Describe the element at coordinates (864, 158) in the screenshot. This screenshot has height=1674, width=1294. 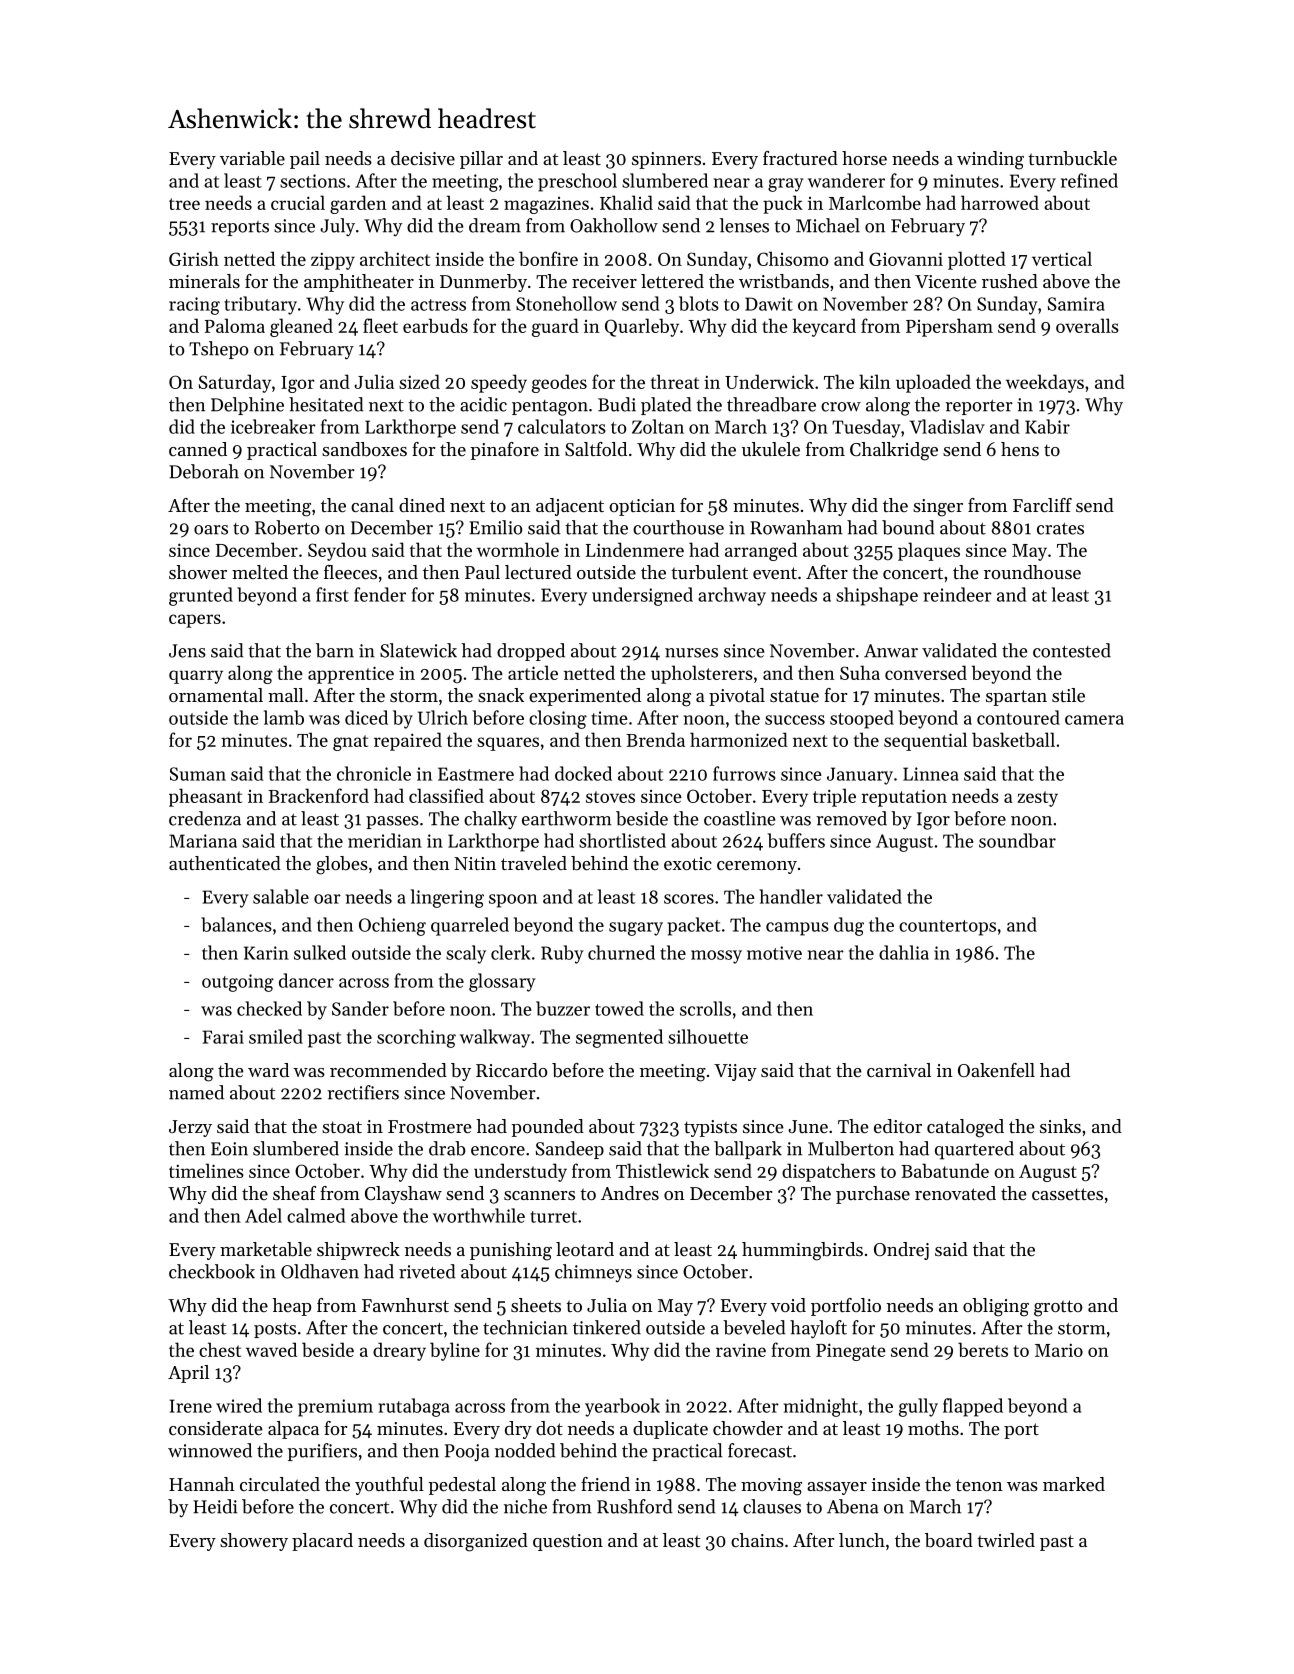
I see `horse` at that location.
